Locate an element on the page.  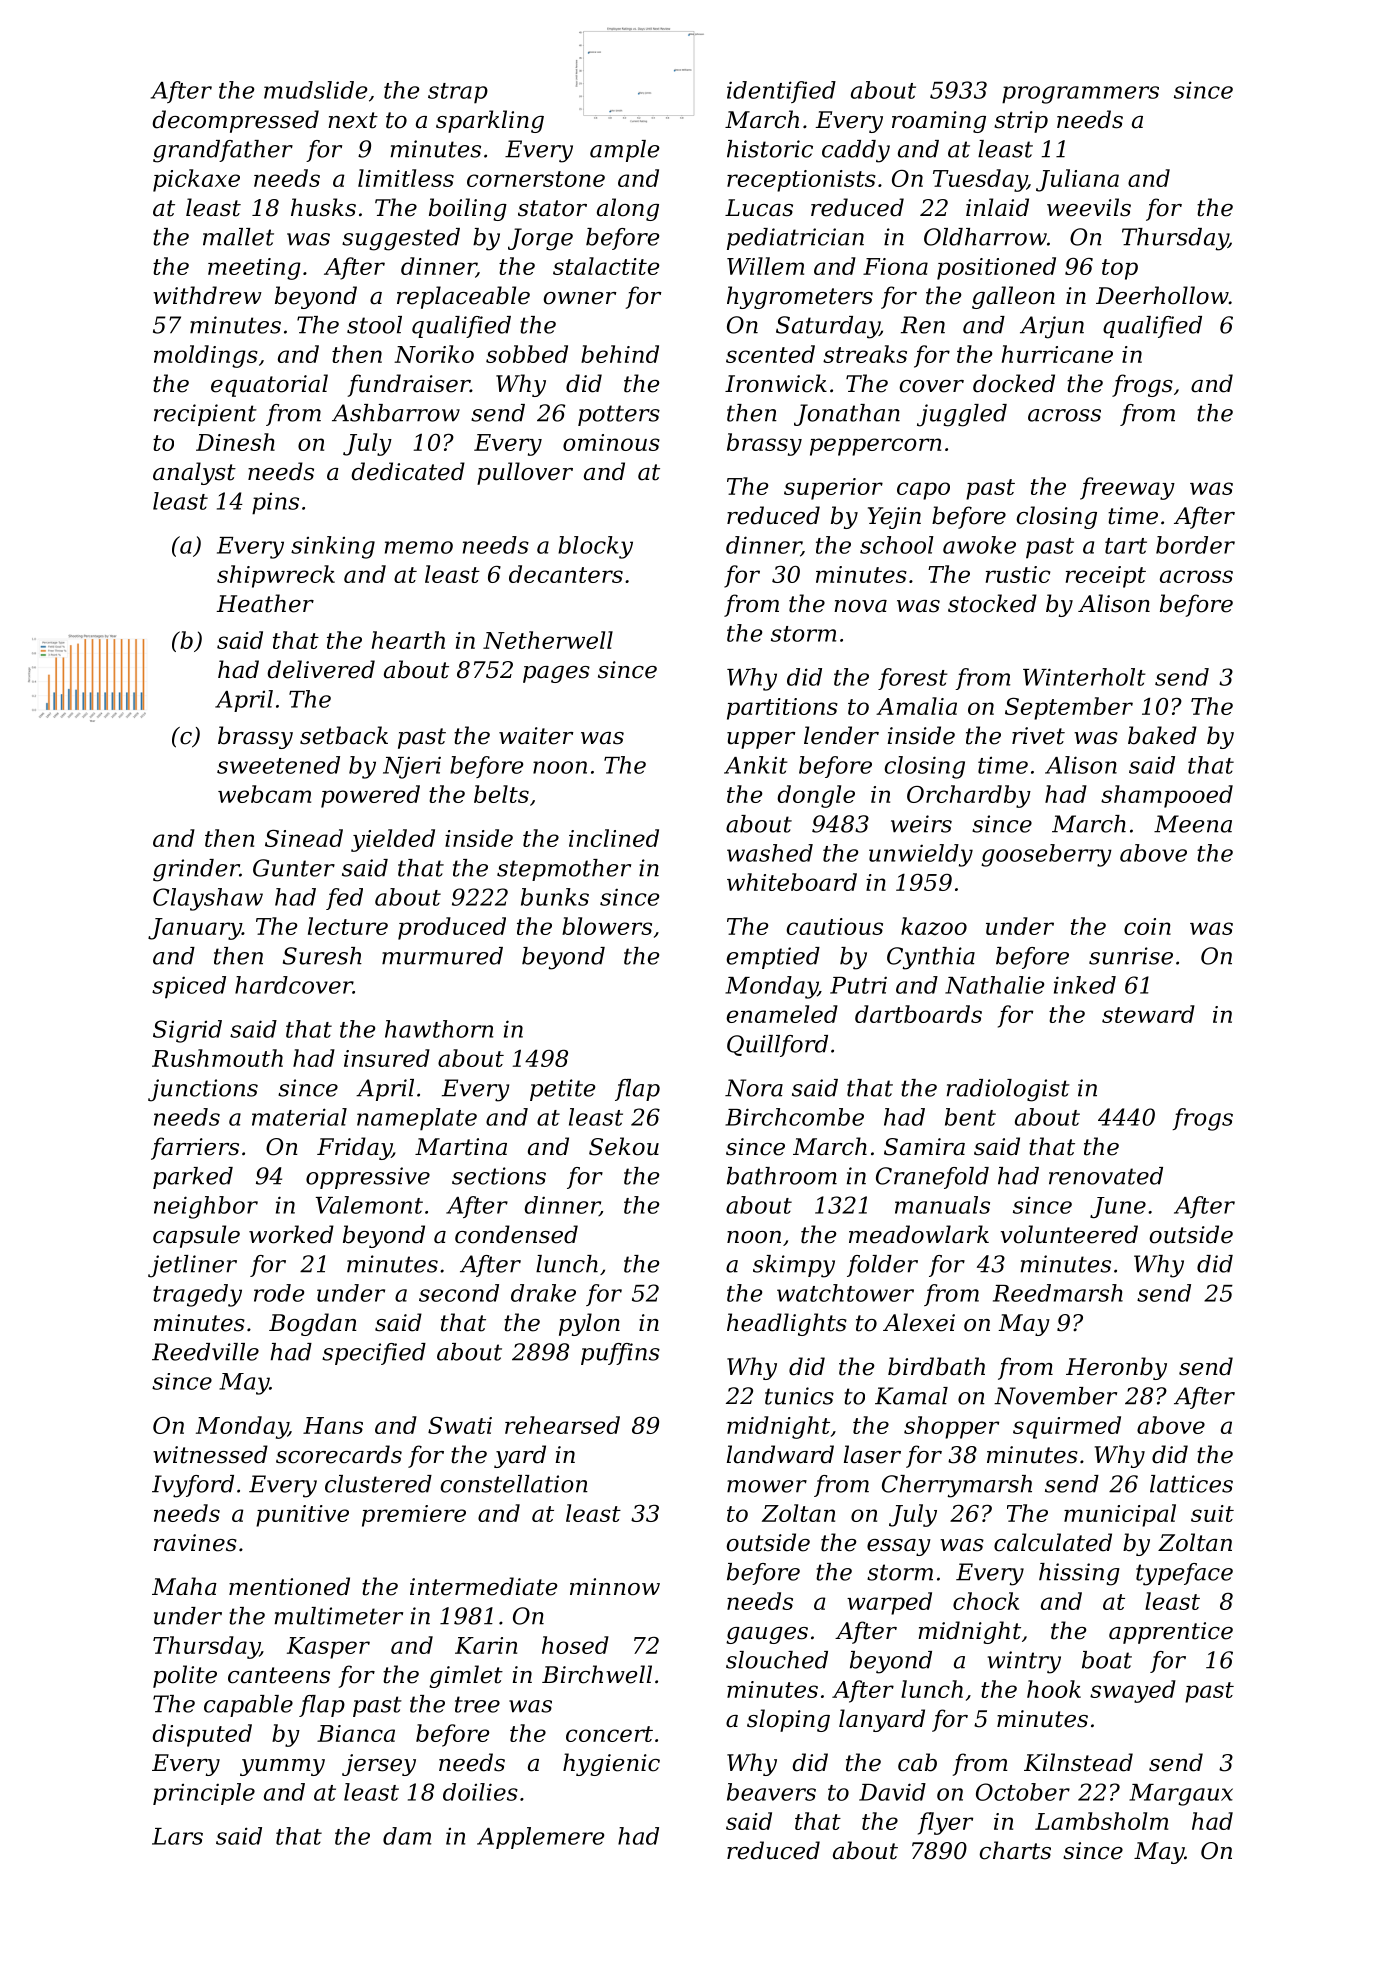
ample is located at coordinates (624, 151).
